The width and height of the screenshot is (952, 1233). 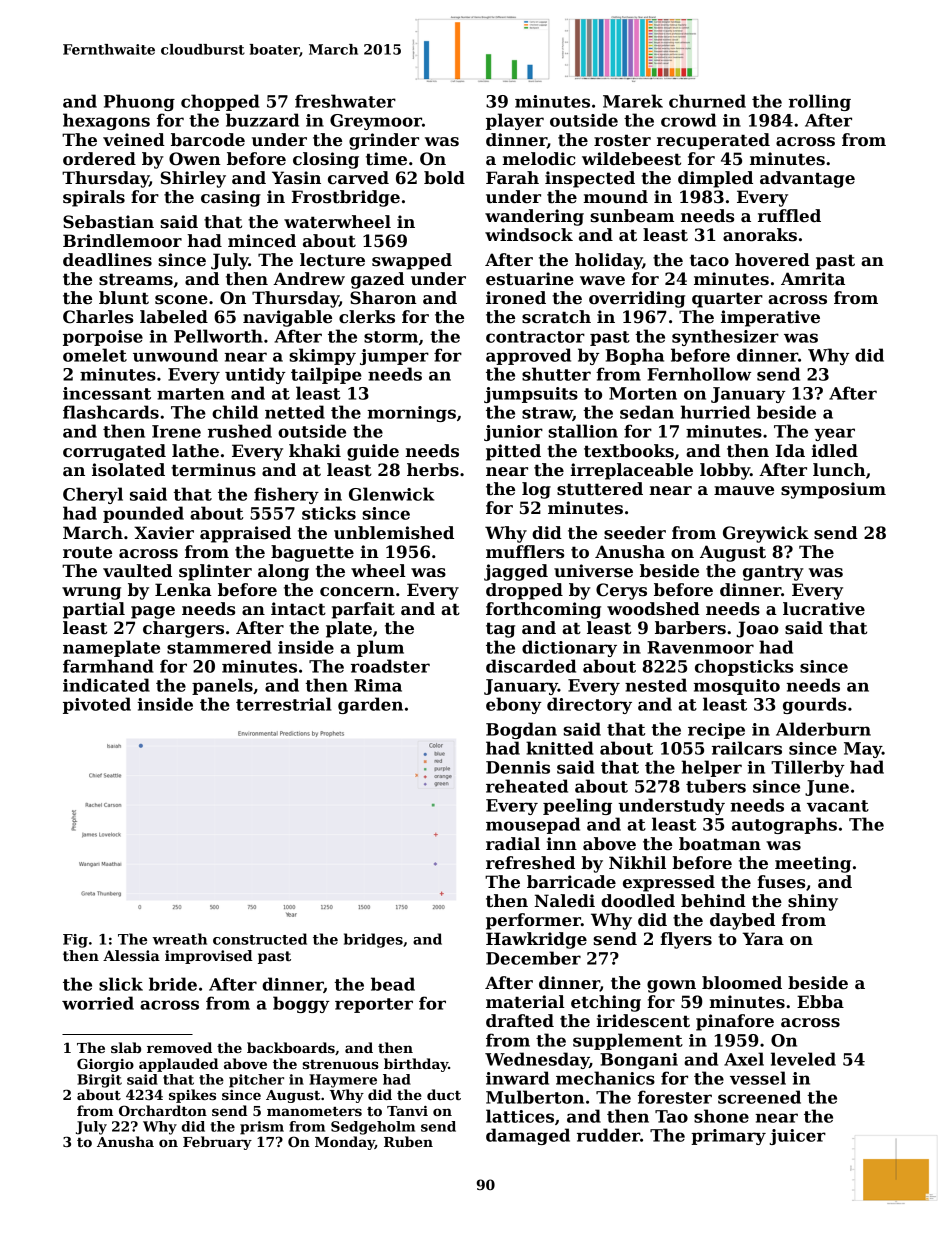 What do you see at coordinates (222, 686) in the screenshot?
I see `panels` at bounding box center [222, 686].
